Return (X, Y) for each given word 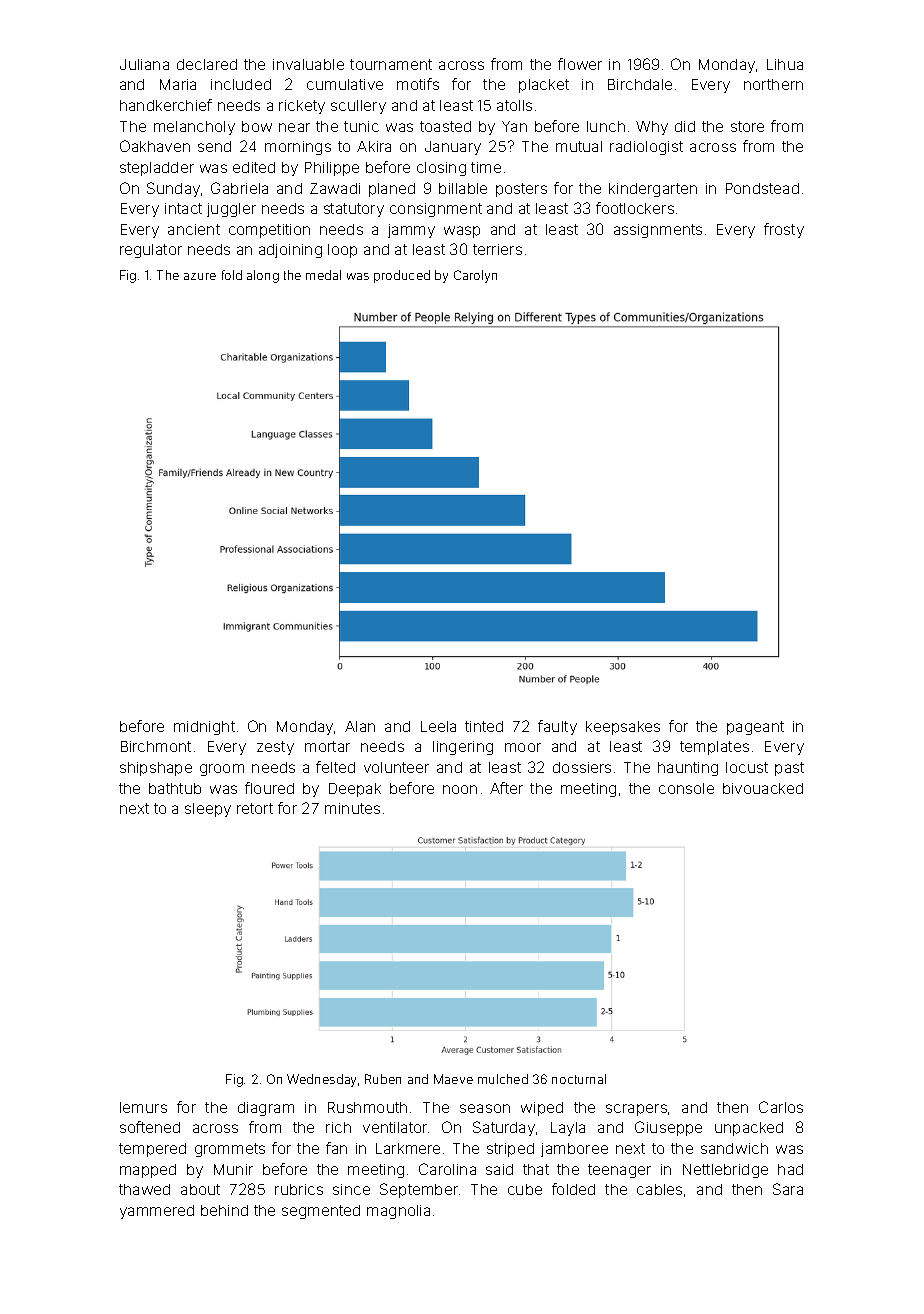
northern (773, 84)
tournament (391, 64)
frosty (784, 230)
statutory (354, 210)
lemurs (143, 1107)
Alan (360, 726)
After (506, 788)
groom (222, 770)
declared (207, 64)
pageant (755, 728)
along (263, 276)
